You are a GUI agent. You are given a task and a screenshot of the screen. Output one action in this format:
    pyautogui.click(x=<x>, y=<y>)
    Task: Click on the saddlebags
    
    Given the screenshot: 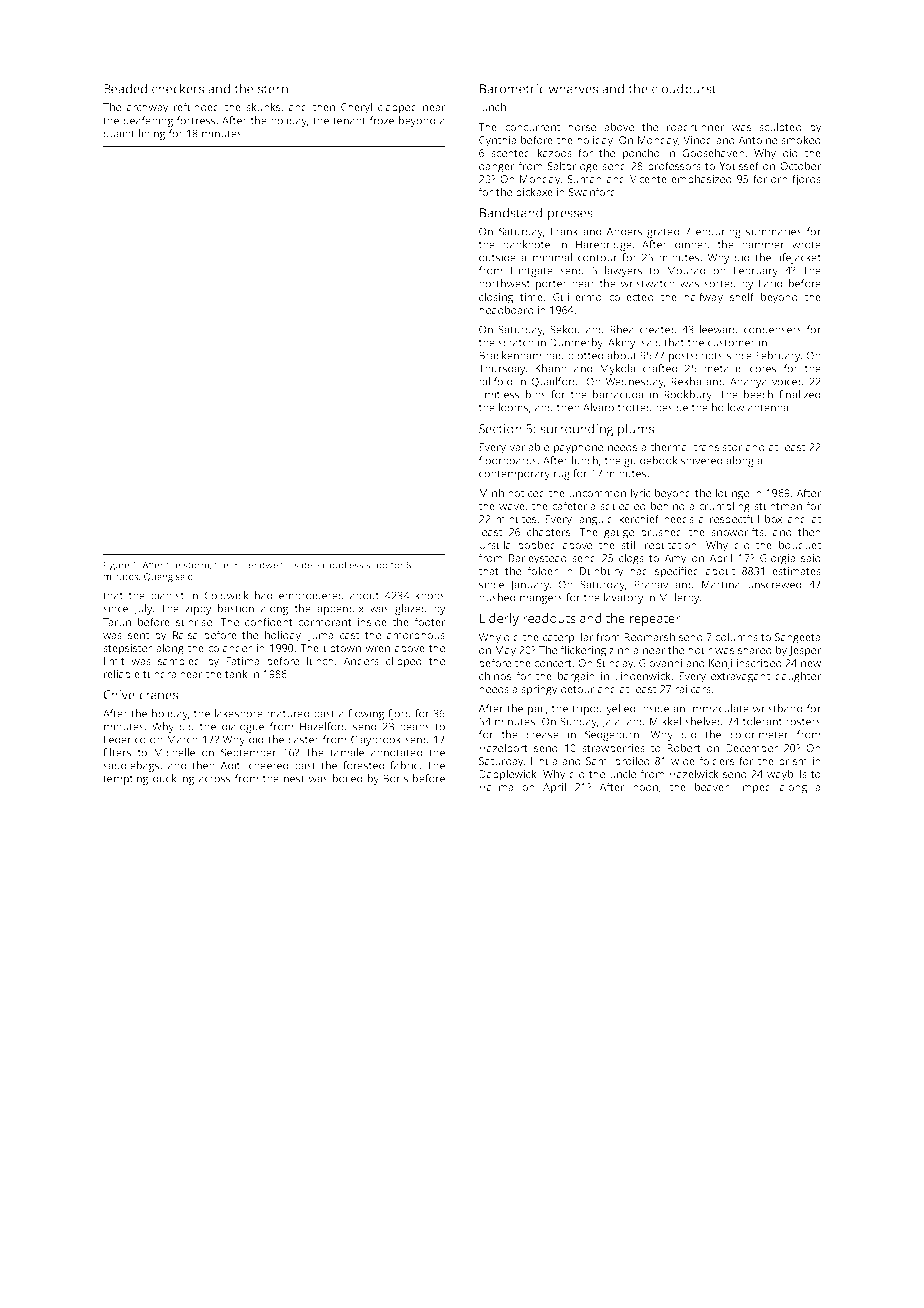 What is the action you would take?
    pyautogui.click(x=131, y=766)
